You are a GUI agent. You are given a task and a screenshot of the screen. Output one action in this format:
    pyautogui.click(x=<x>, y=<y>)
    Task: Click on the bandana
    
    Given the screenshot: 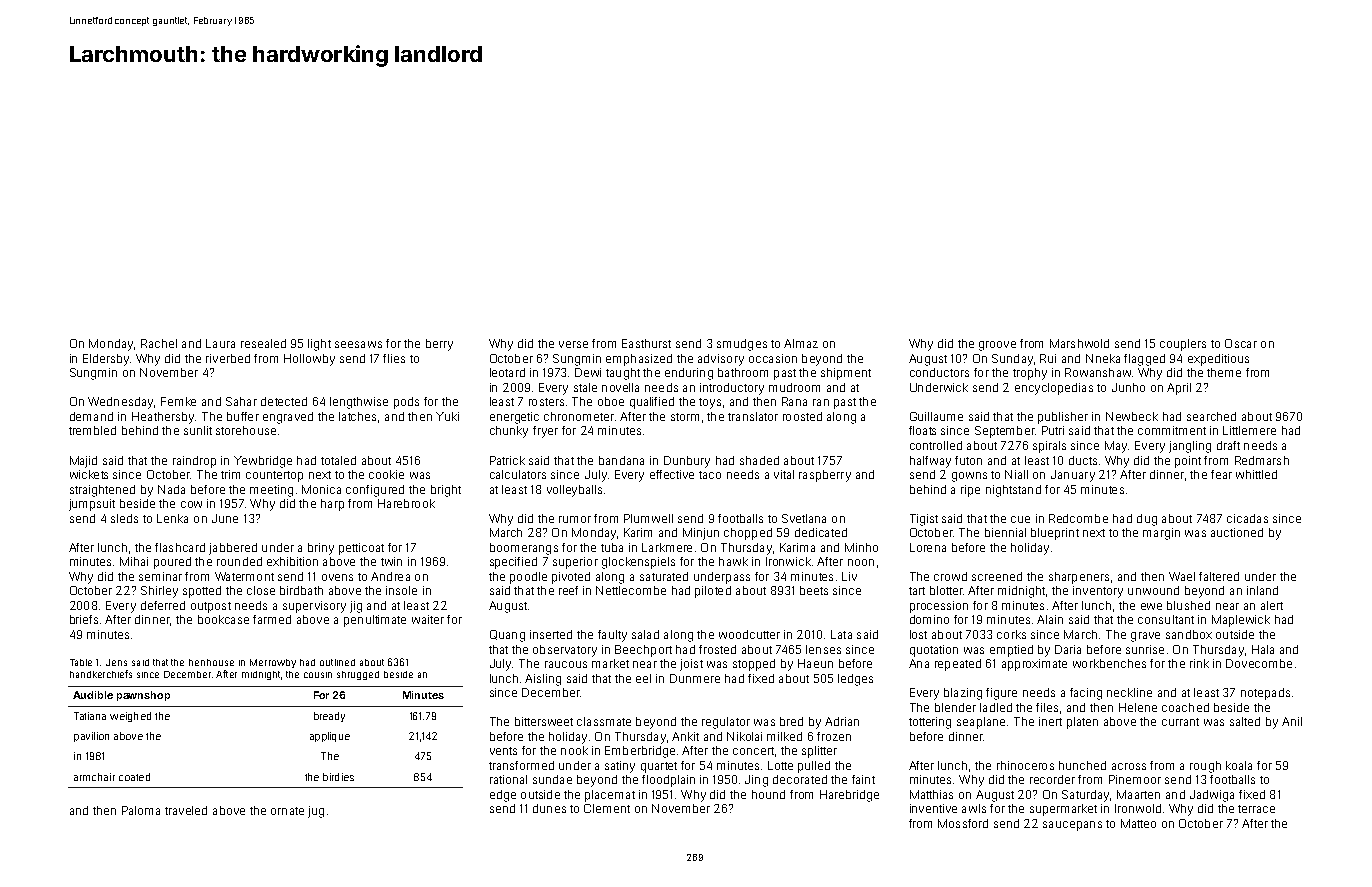 What is the action you would take?
    pyautogui.click(x=621, y=460)
